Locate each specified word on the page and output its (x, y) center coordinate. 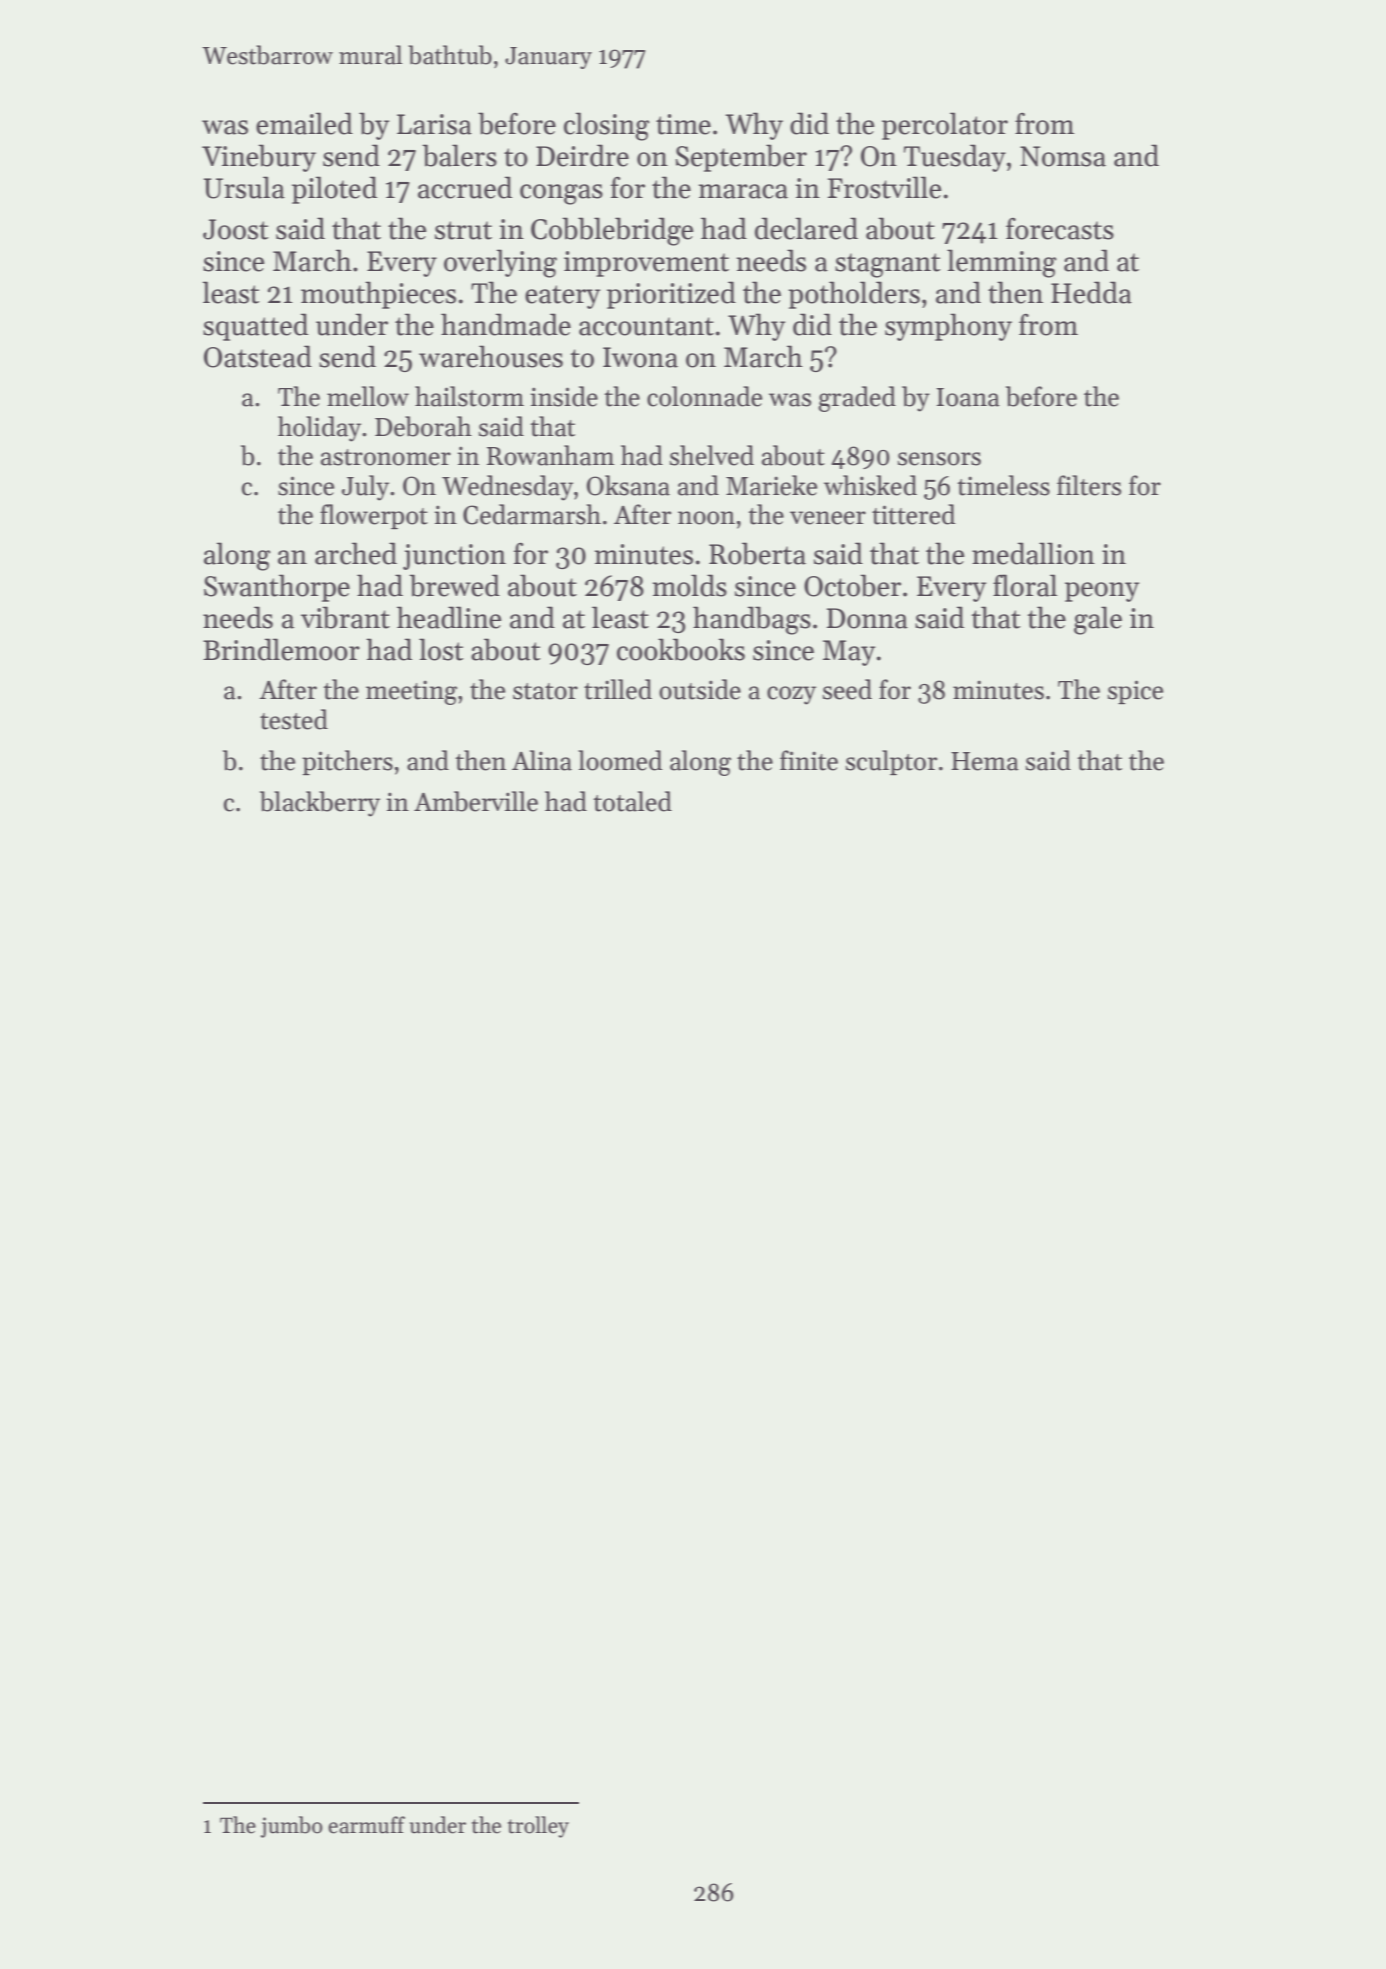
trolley (538, 1827)
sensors (939, 459)
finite (809, 760)
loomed (620, 760)
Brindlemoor (281, 649)
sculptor (891, 762)
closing (607, 126)
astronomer (386, 457)
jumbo (292, 1827)
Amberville (476, 801)
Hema (985, 761)
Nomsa (1063, 156)
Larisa (434, 124)
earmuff (366, 1825)
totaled (632, 801)
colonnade (704, 396)
